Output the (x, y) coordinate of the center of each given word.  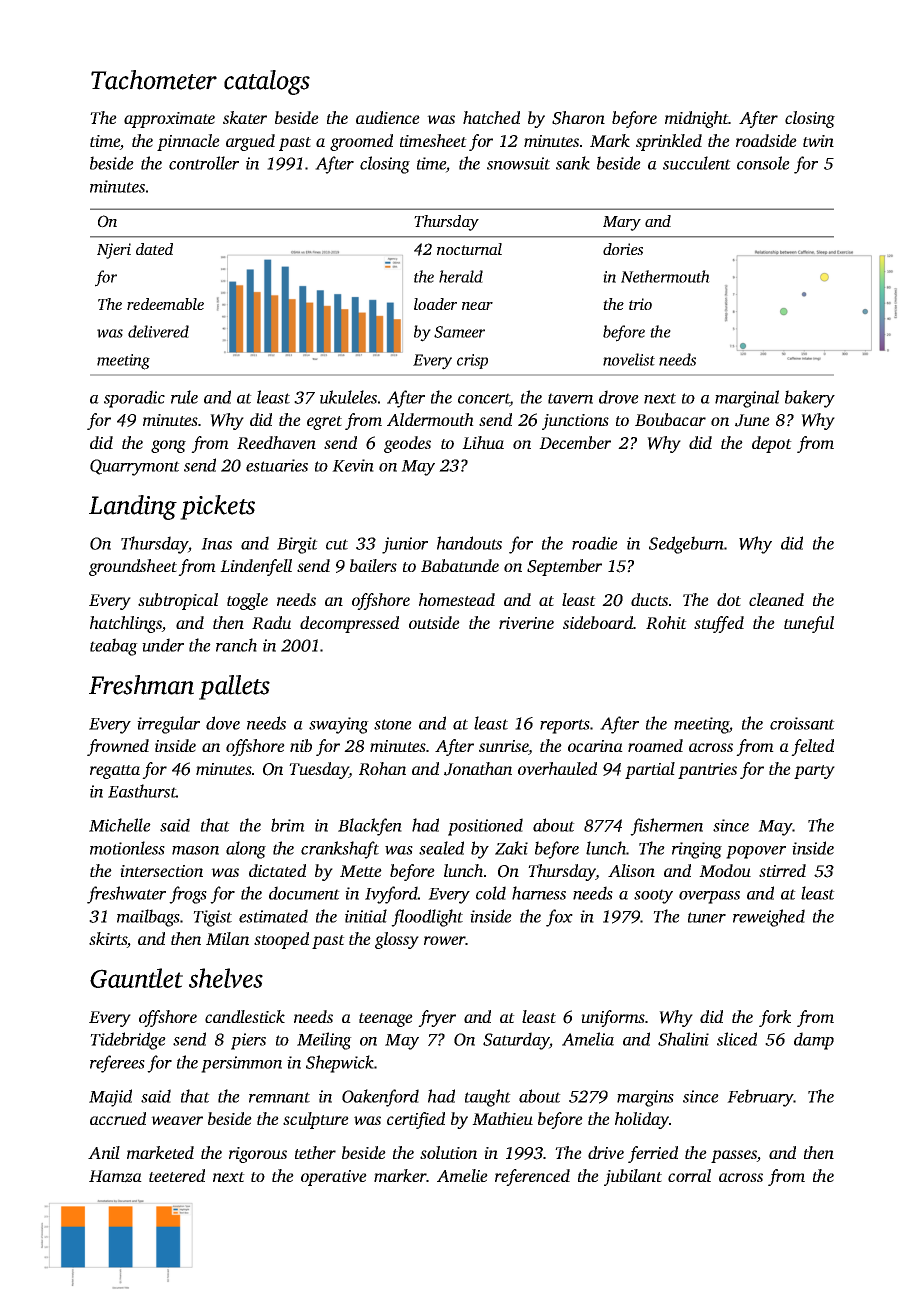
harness (539, 893)
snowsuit (518, 163)
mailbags (148, 918)
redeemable (165, 304)
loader (435, 304)
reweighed (769, 918)
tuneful (809, 624)
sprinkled (669, 142)
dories (623, 249)
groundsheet (133, 567)
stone (393, 724)
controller (204, 163)
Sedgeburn (686, 545)
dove (223, 723)
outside (434, 622)
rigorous (258, 1155)
